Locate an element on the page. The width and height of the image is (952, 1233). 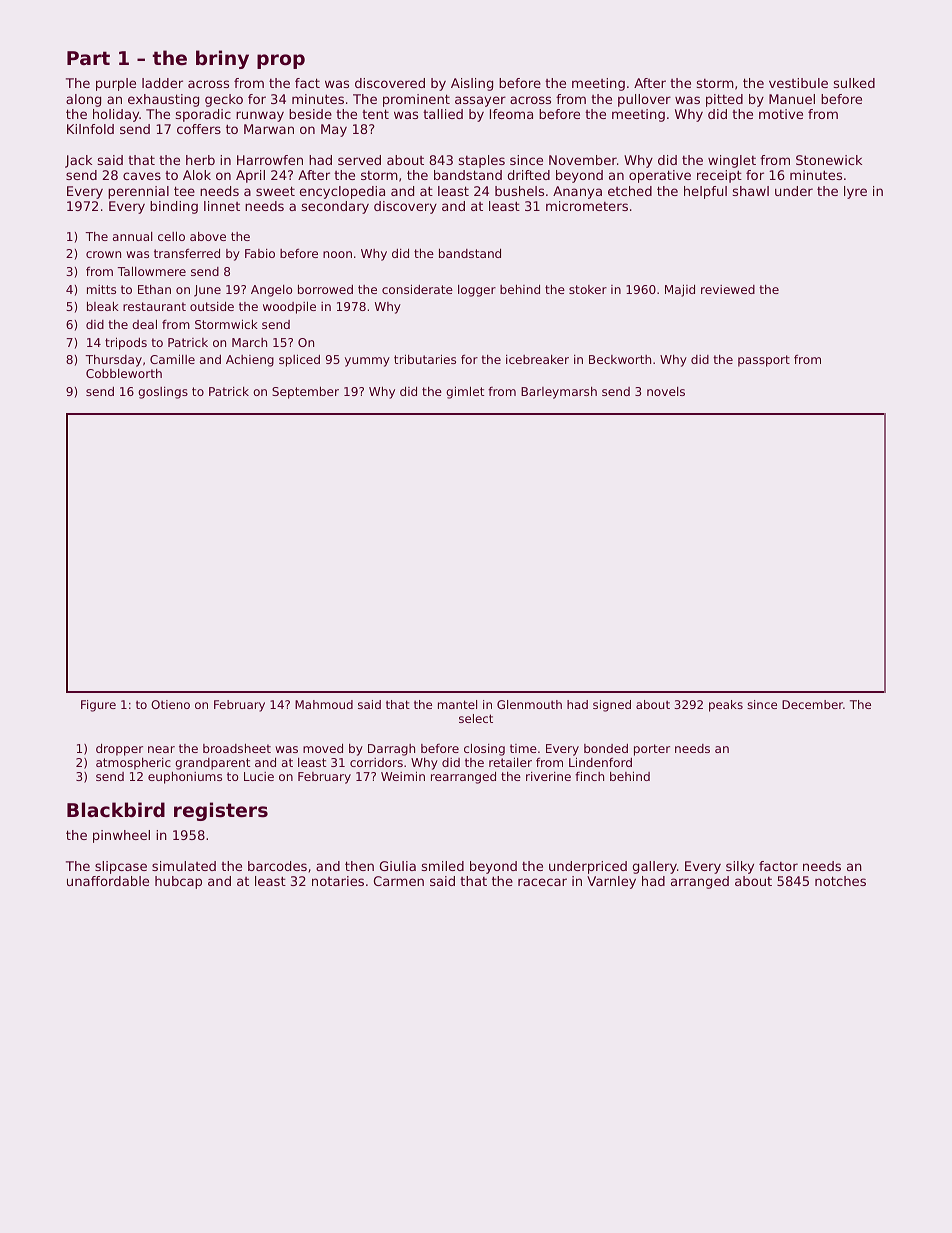
sulked is located at coordinates (854, 83).
